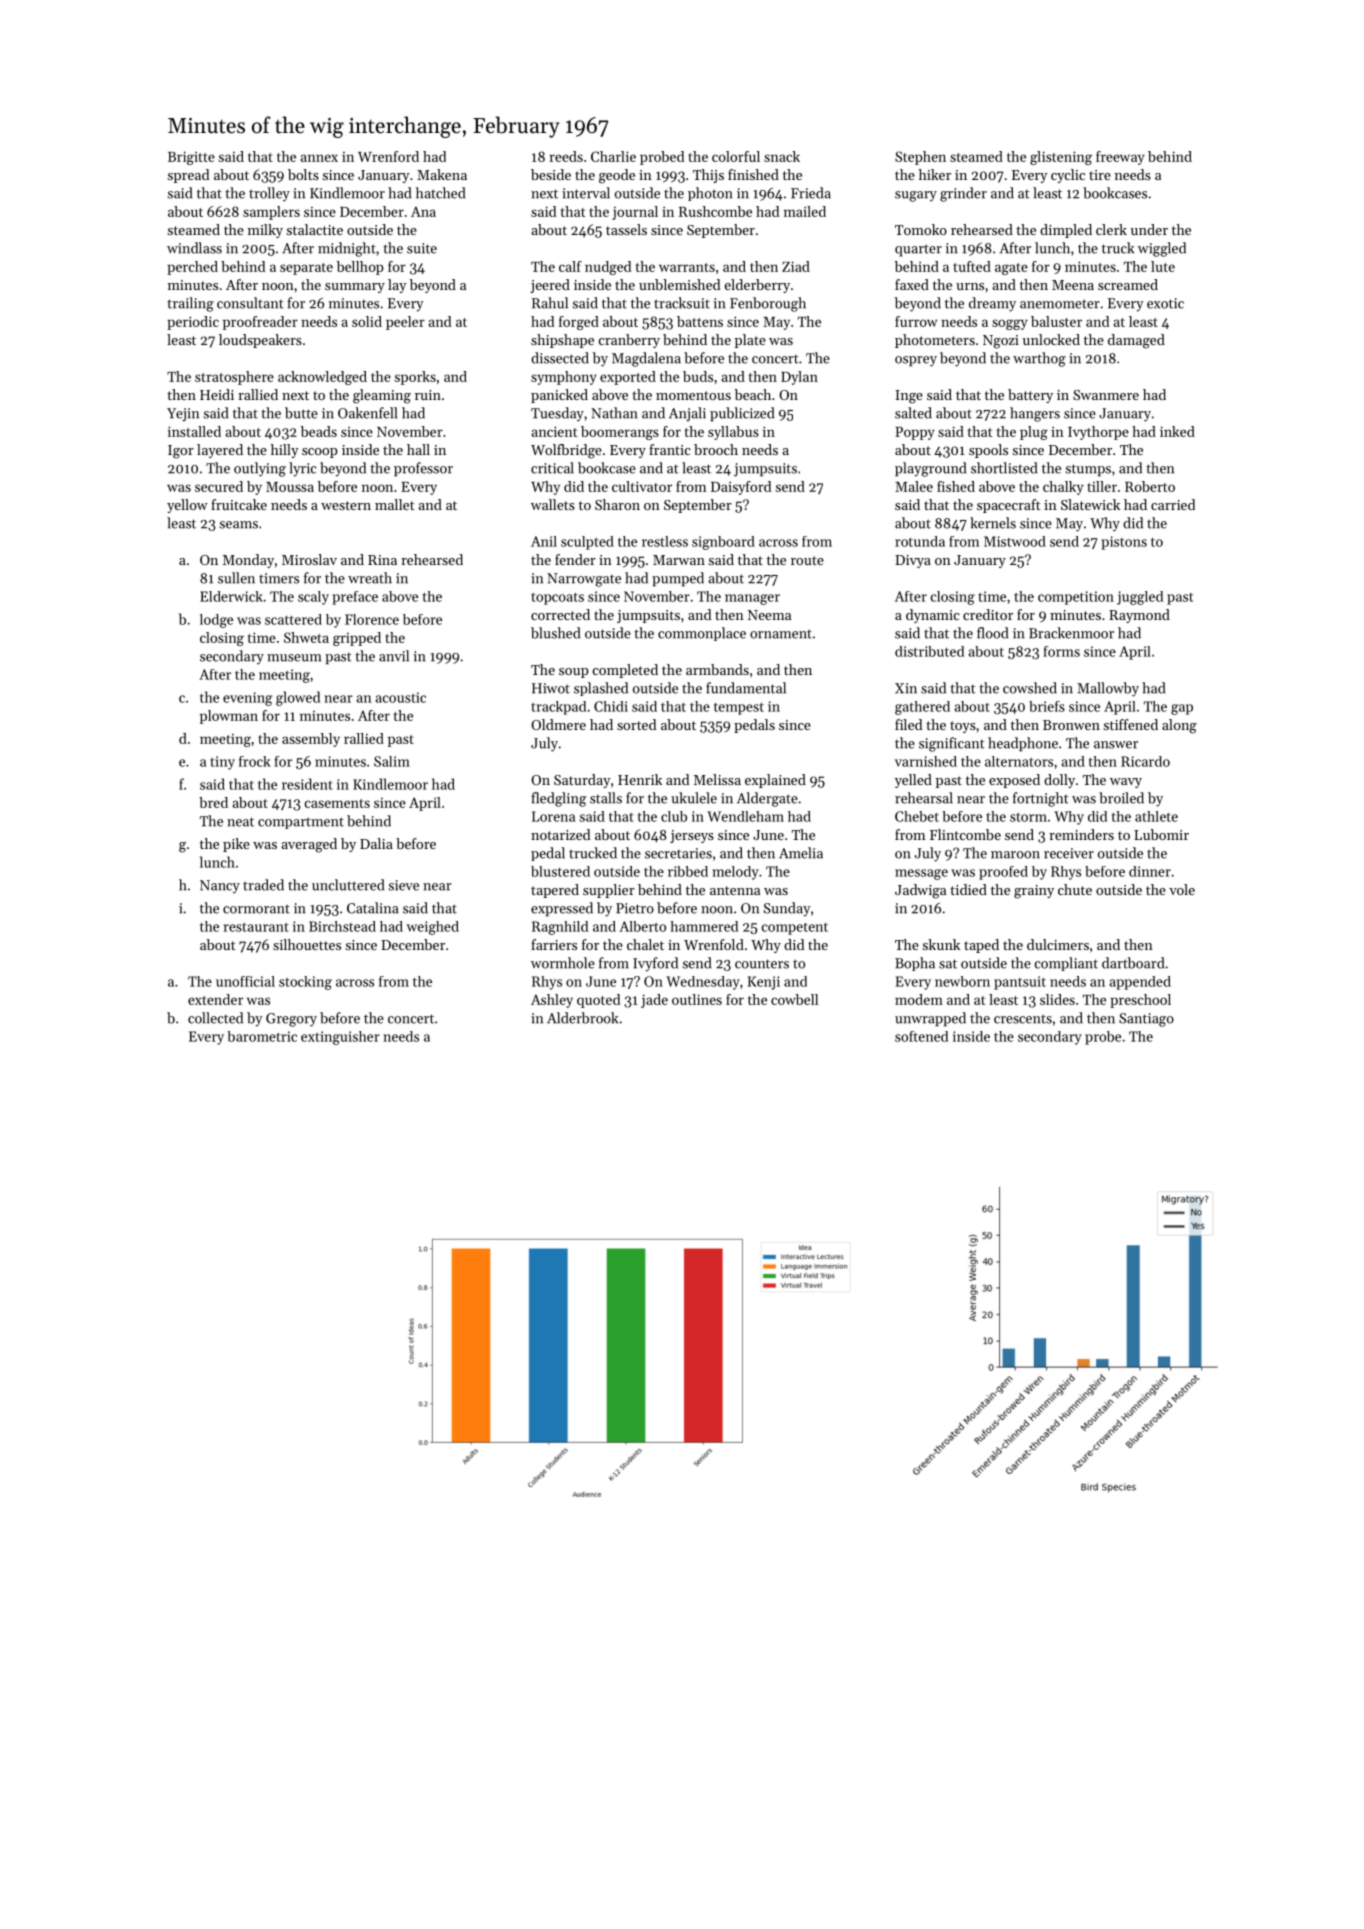 This screenshot has height=1929, width=1364. What do you see at coordinates (752, 599) in the screenshot?
I see `manager` at bounding box center [752, 599].
